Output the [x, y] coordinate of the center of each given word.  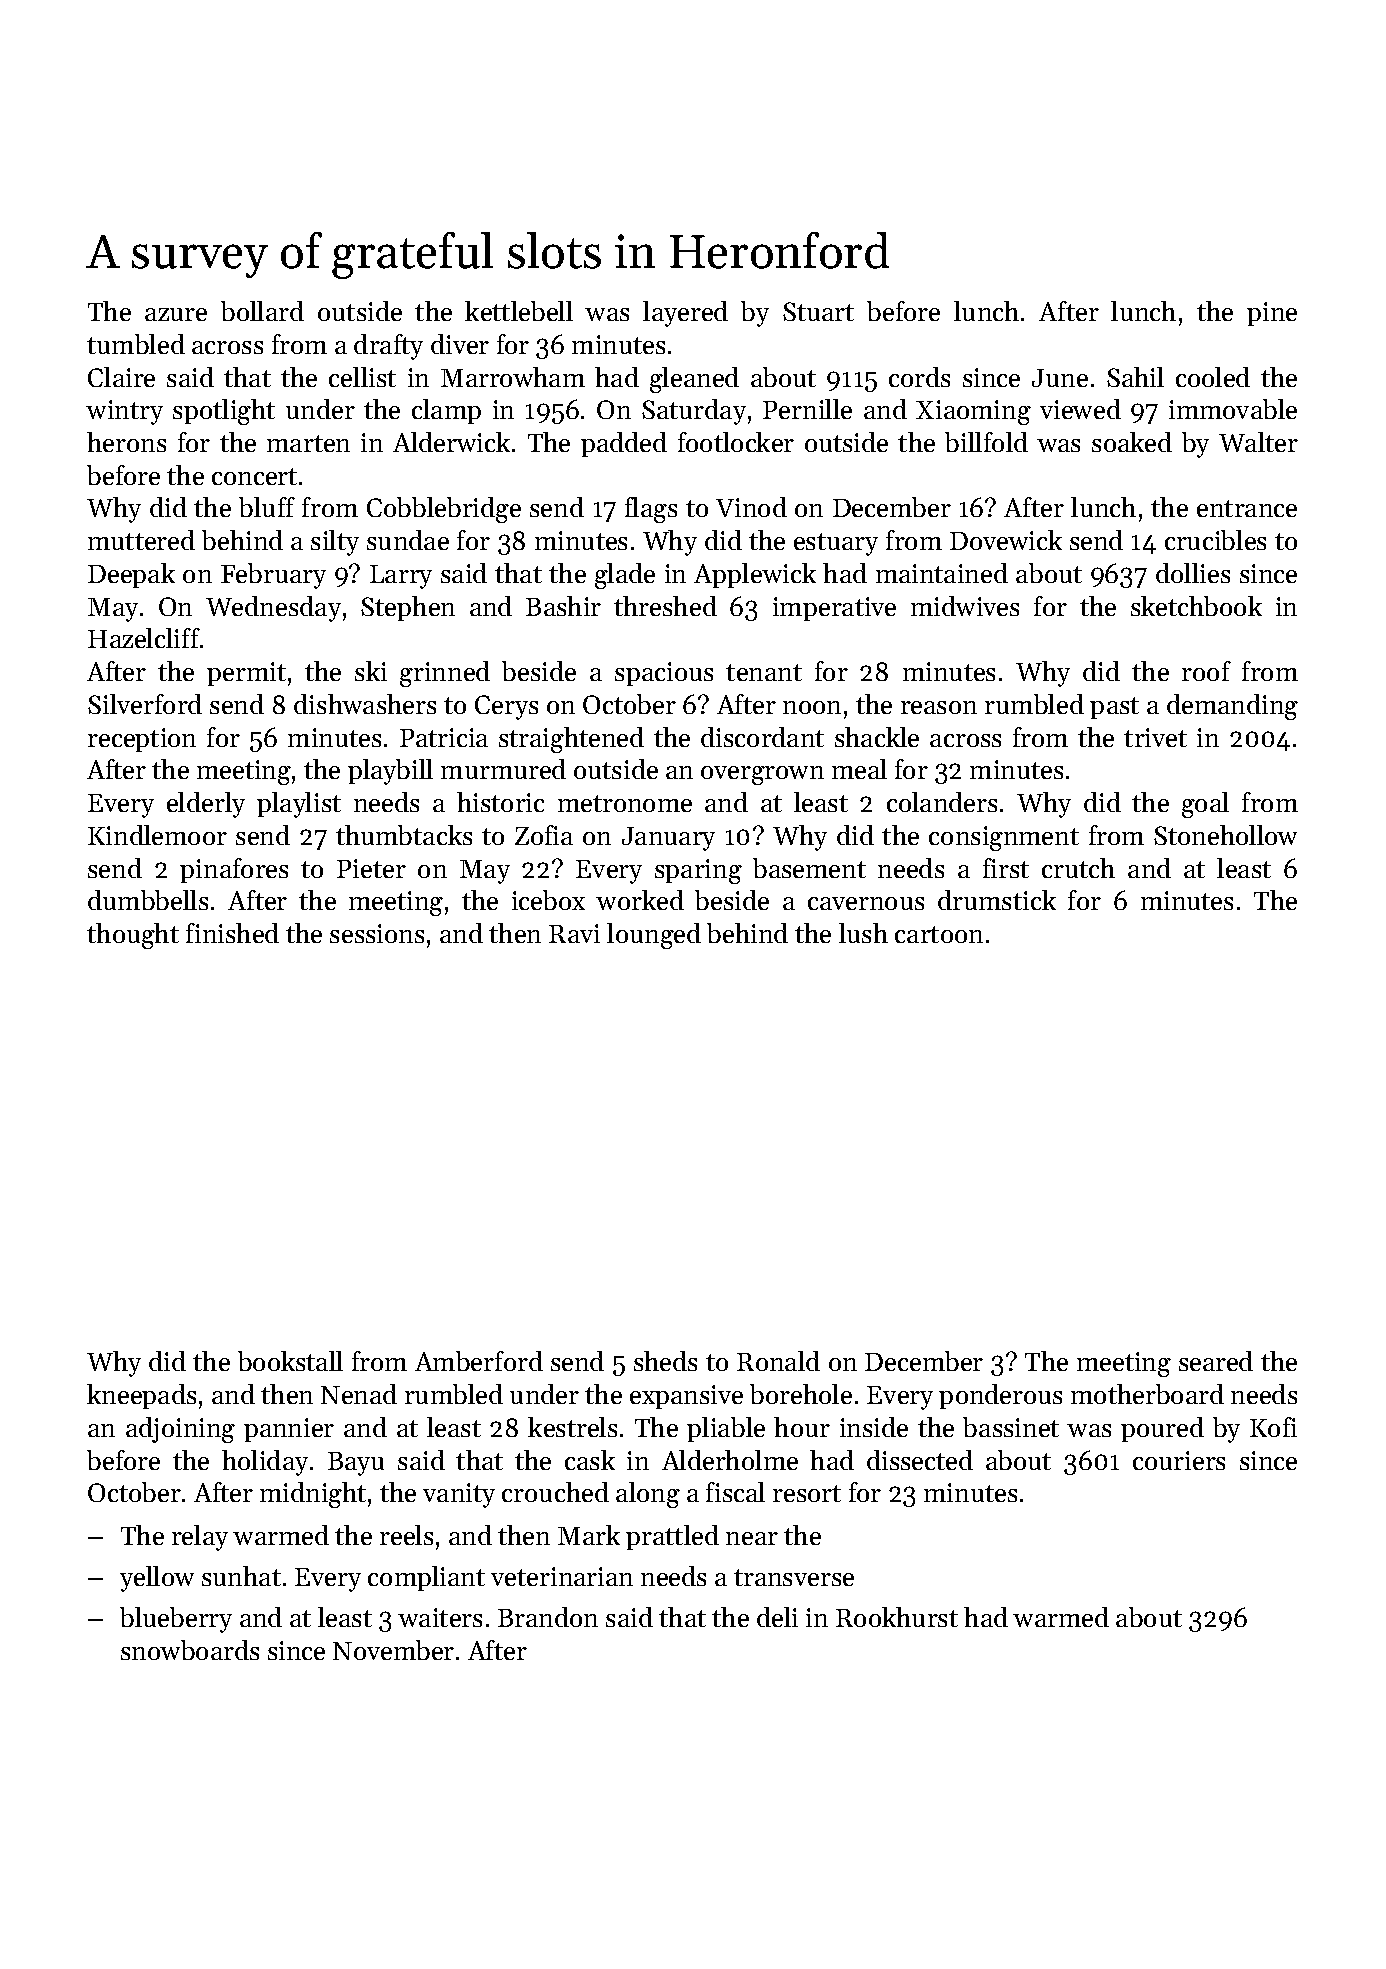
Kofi [1273, 1427]
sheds [665, 1361]
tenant [764, 672]
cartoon [939, 934]
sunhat [241, 1576]
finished [232, 933]
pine [1272, 314]
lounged [654, 936]
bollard [262, 311]
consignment [1004, 838]
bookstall [290, 1361]
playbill [390, 772]
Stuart [818, 311]
